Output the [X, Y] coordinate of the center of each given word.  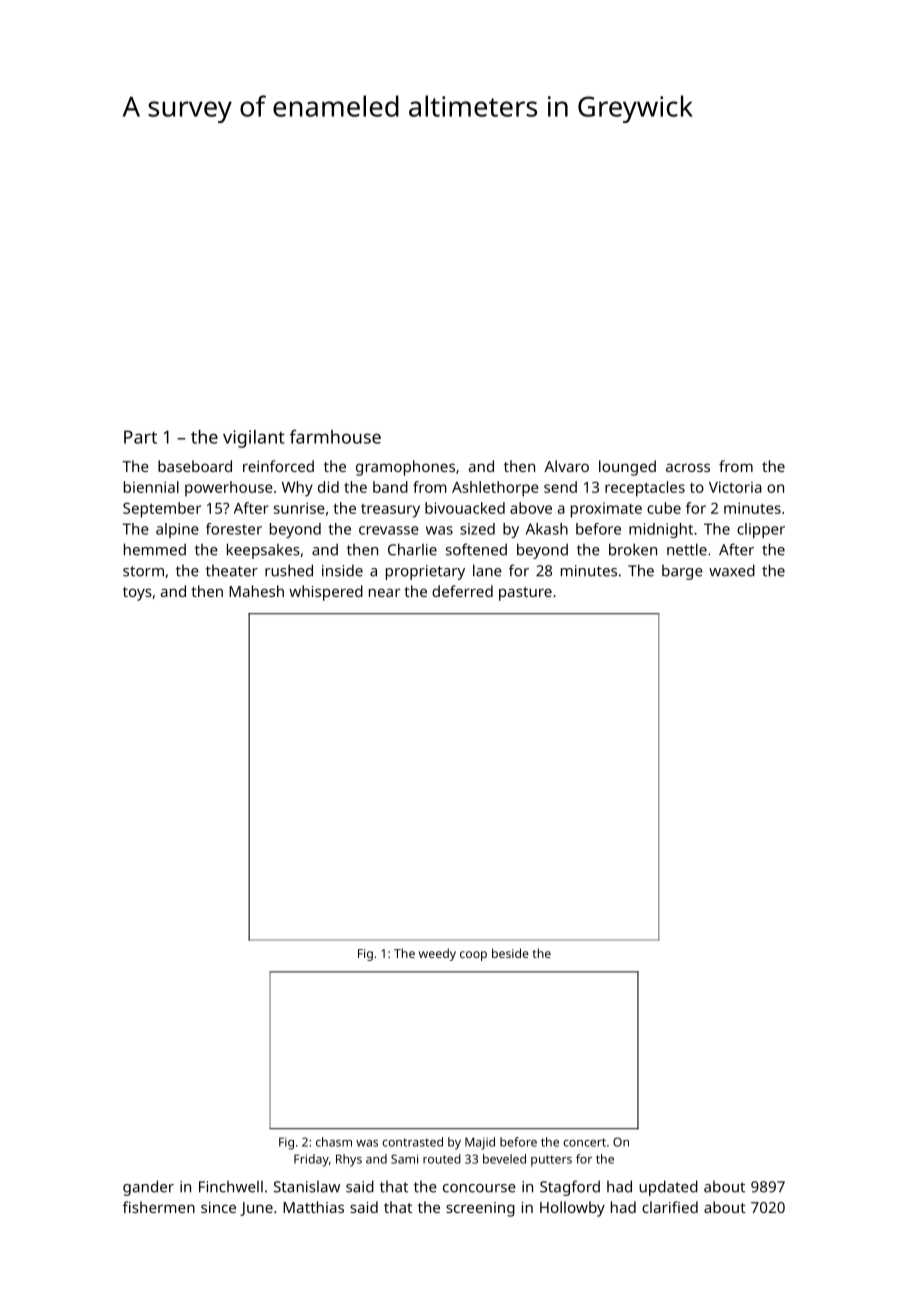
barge [682, 572]
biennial [151, 487]
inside [342, 570]
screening [480, 1209]
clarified [670, 1207]
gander [148, 1188]
